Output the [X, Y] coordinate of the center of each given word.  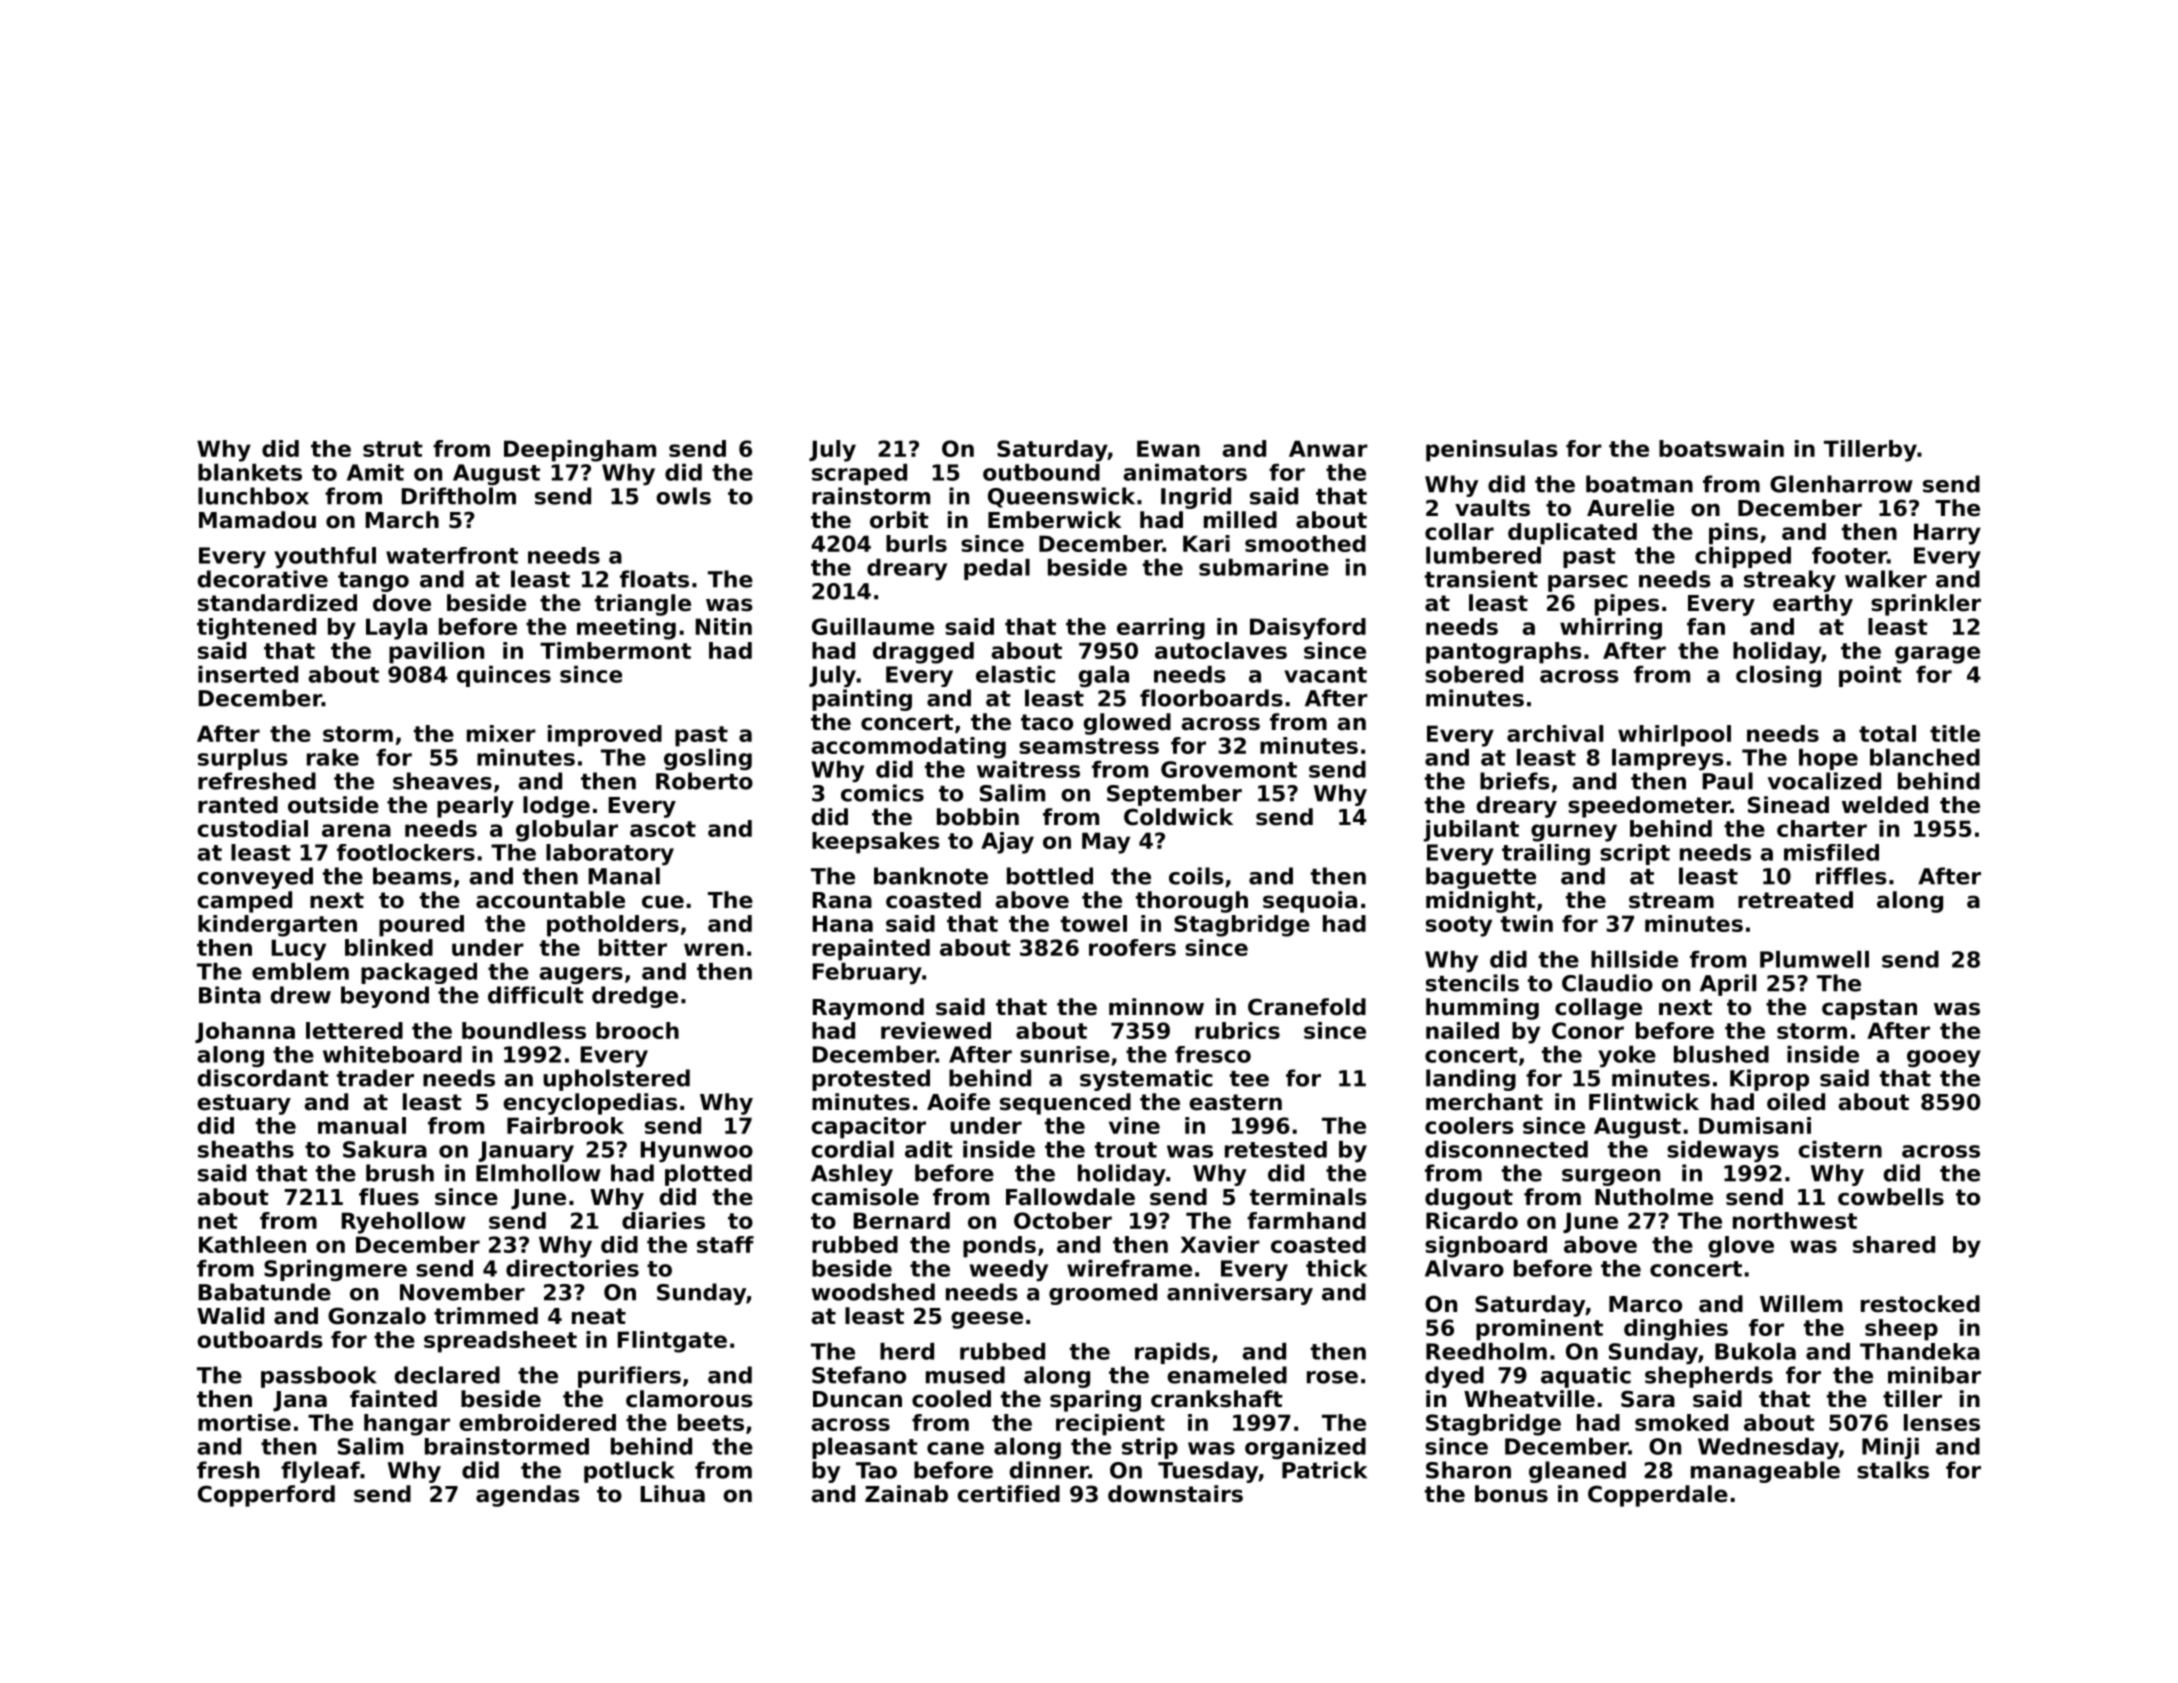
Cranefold [1307, 1007]
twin [1527, 923]
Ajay [1007, 843]
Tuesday [1208, 1472]
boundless [524, 1030]
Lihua [673, 1494]
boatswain [1721, 448]
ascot [663, 829]
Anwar [1328, 448]
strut [393, 449]
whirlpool [1674, 736]
